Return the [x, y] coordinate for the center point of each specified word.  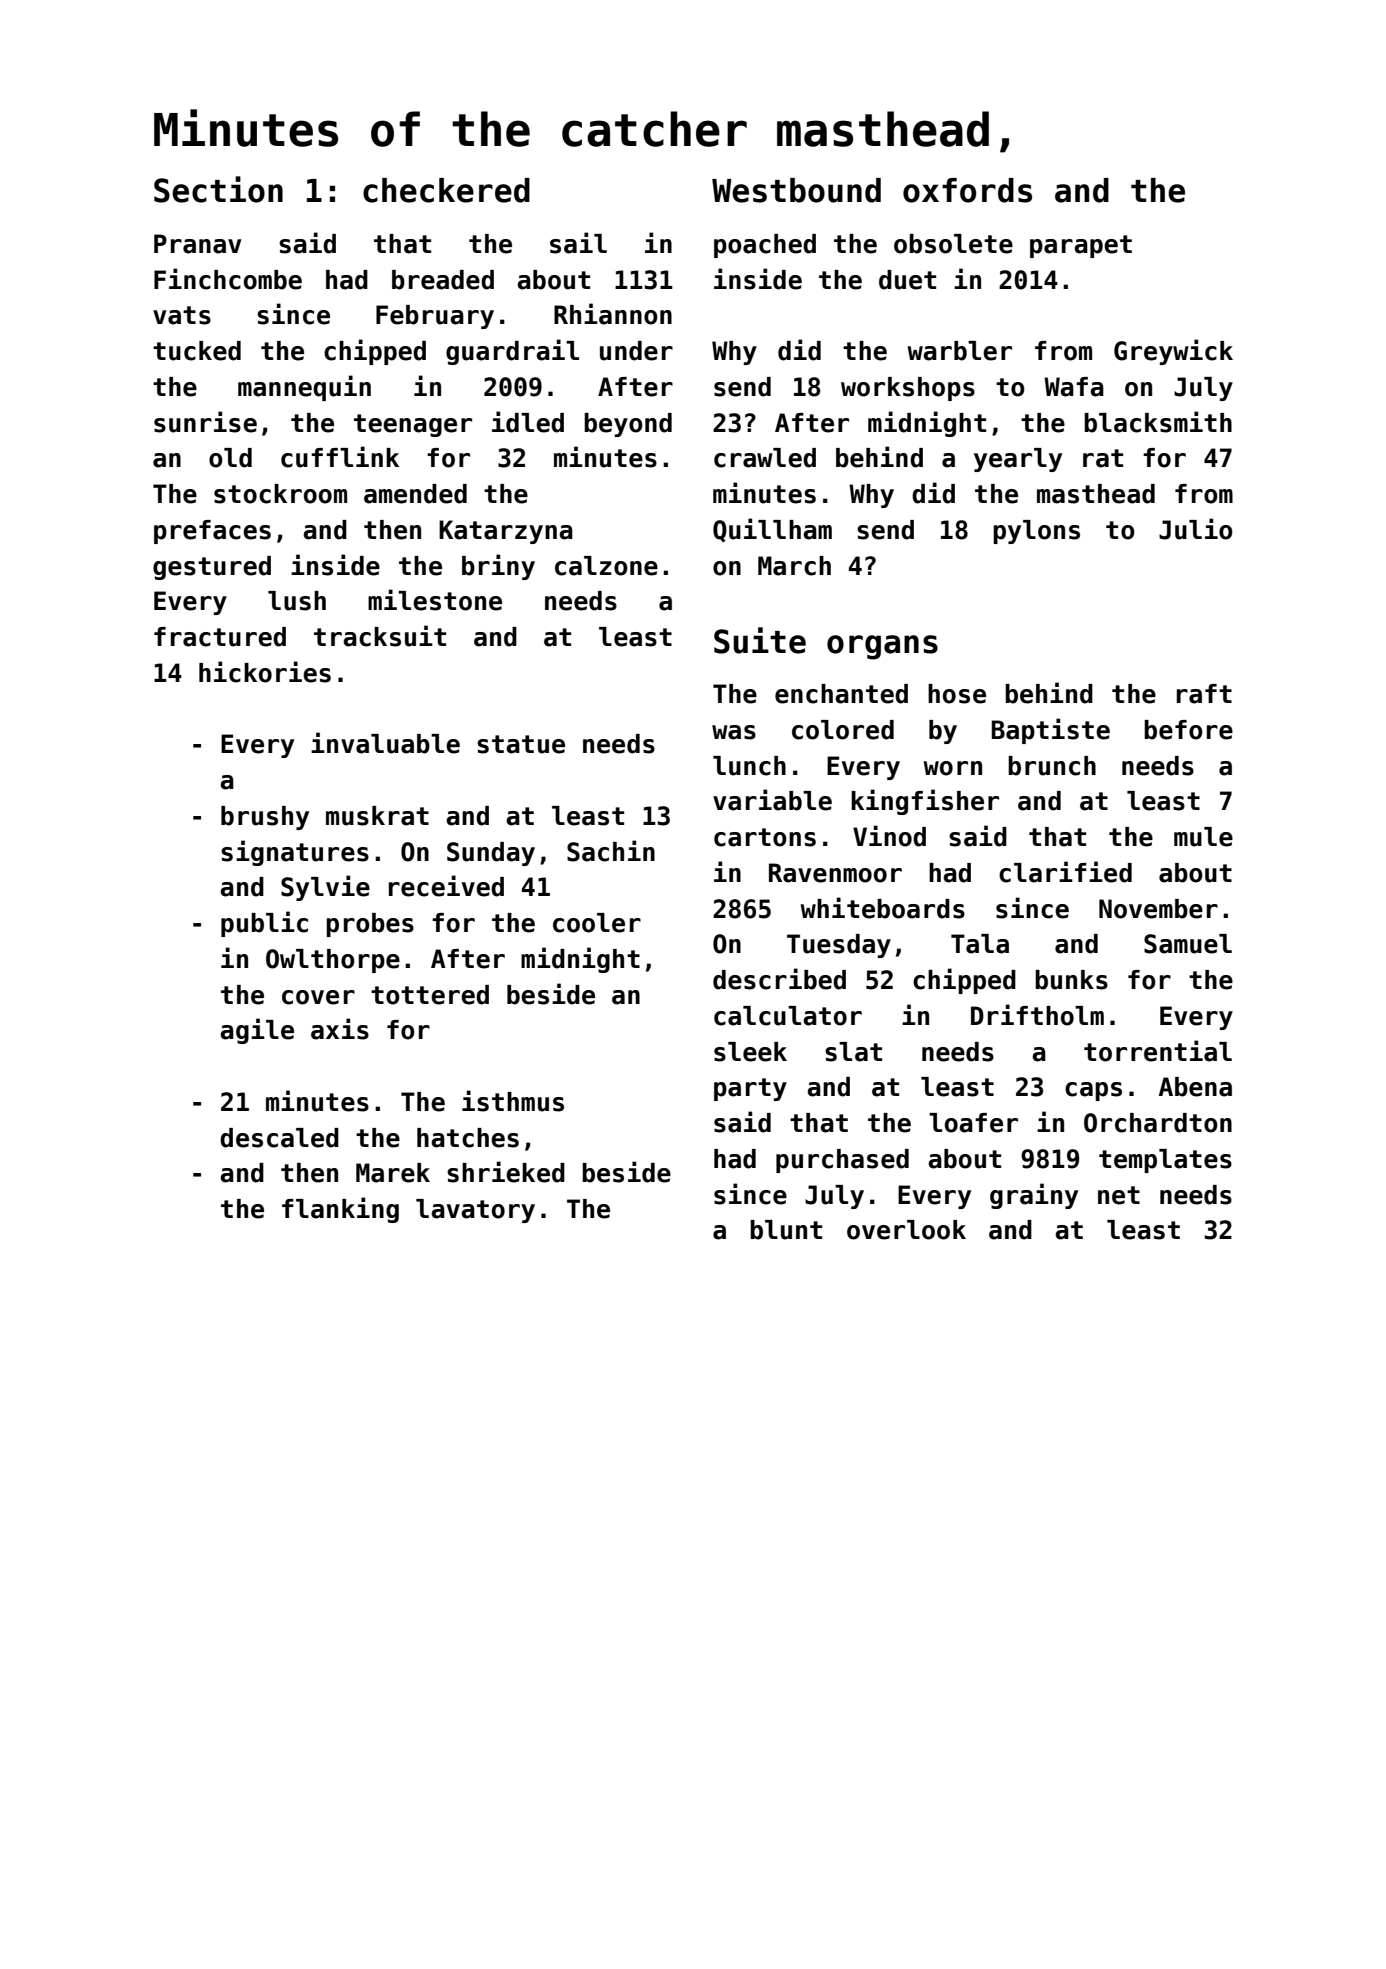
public [264, 924]
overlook [906, 1230]
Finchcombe [228, 279]
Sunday [491, 854]
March [794, 566]
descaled [279, 1138]
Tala [980, 944]
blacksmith [1158, 422]
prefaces [212, 532]
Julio [1196, 529]
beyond [628, 425]
